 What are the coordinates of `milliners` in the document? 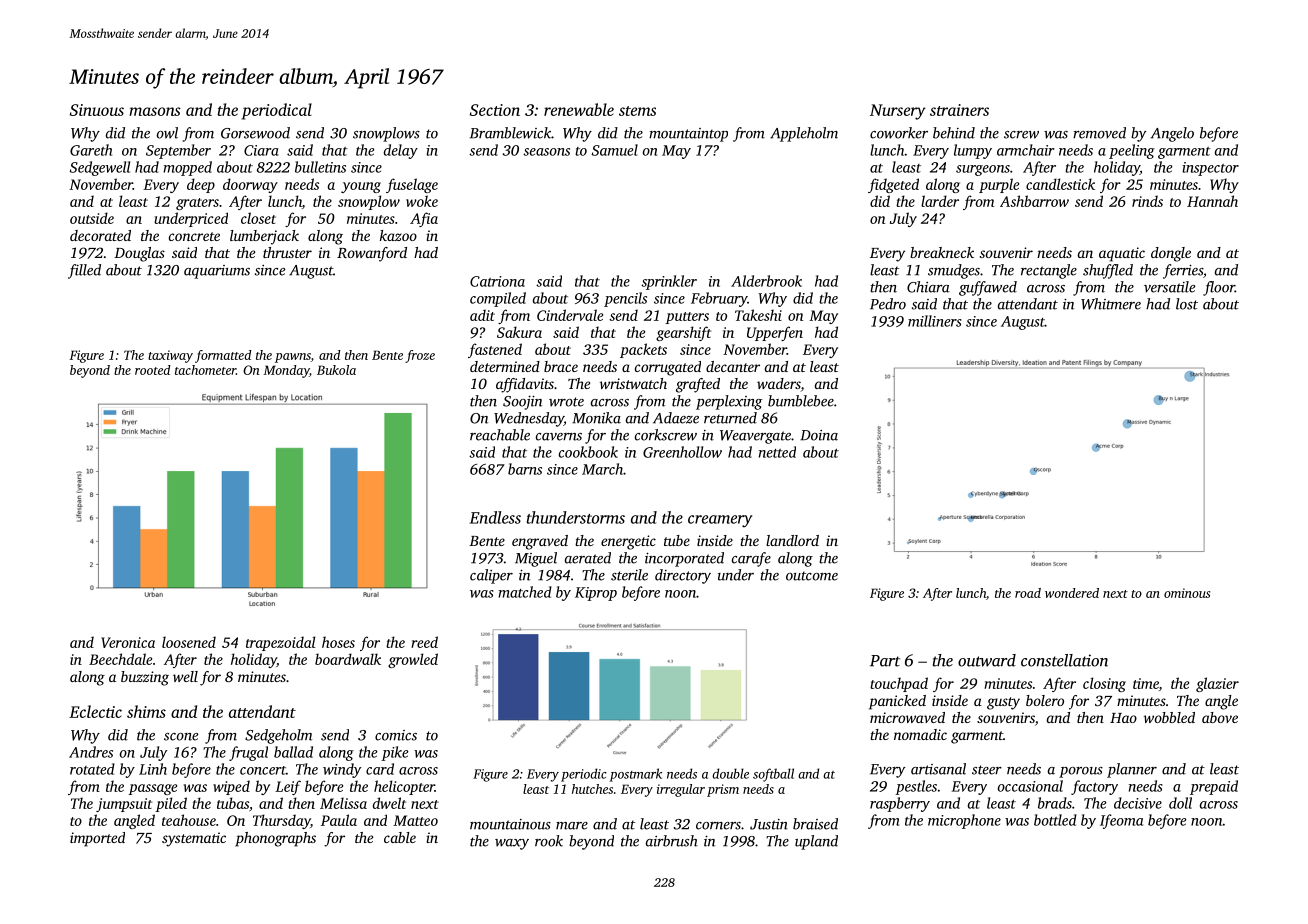 It's located at (935, 321).
